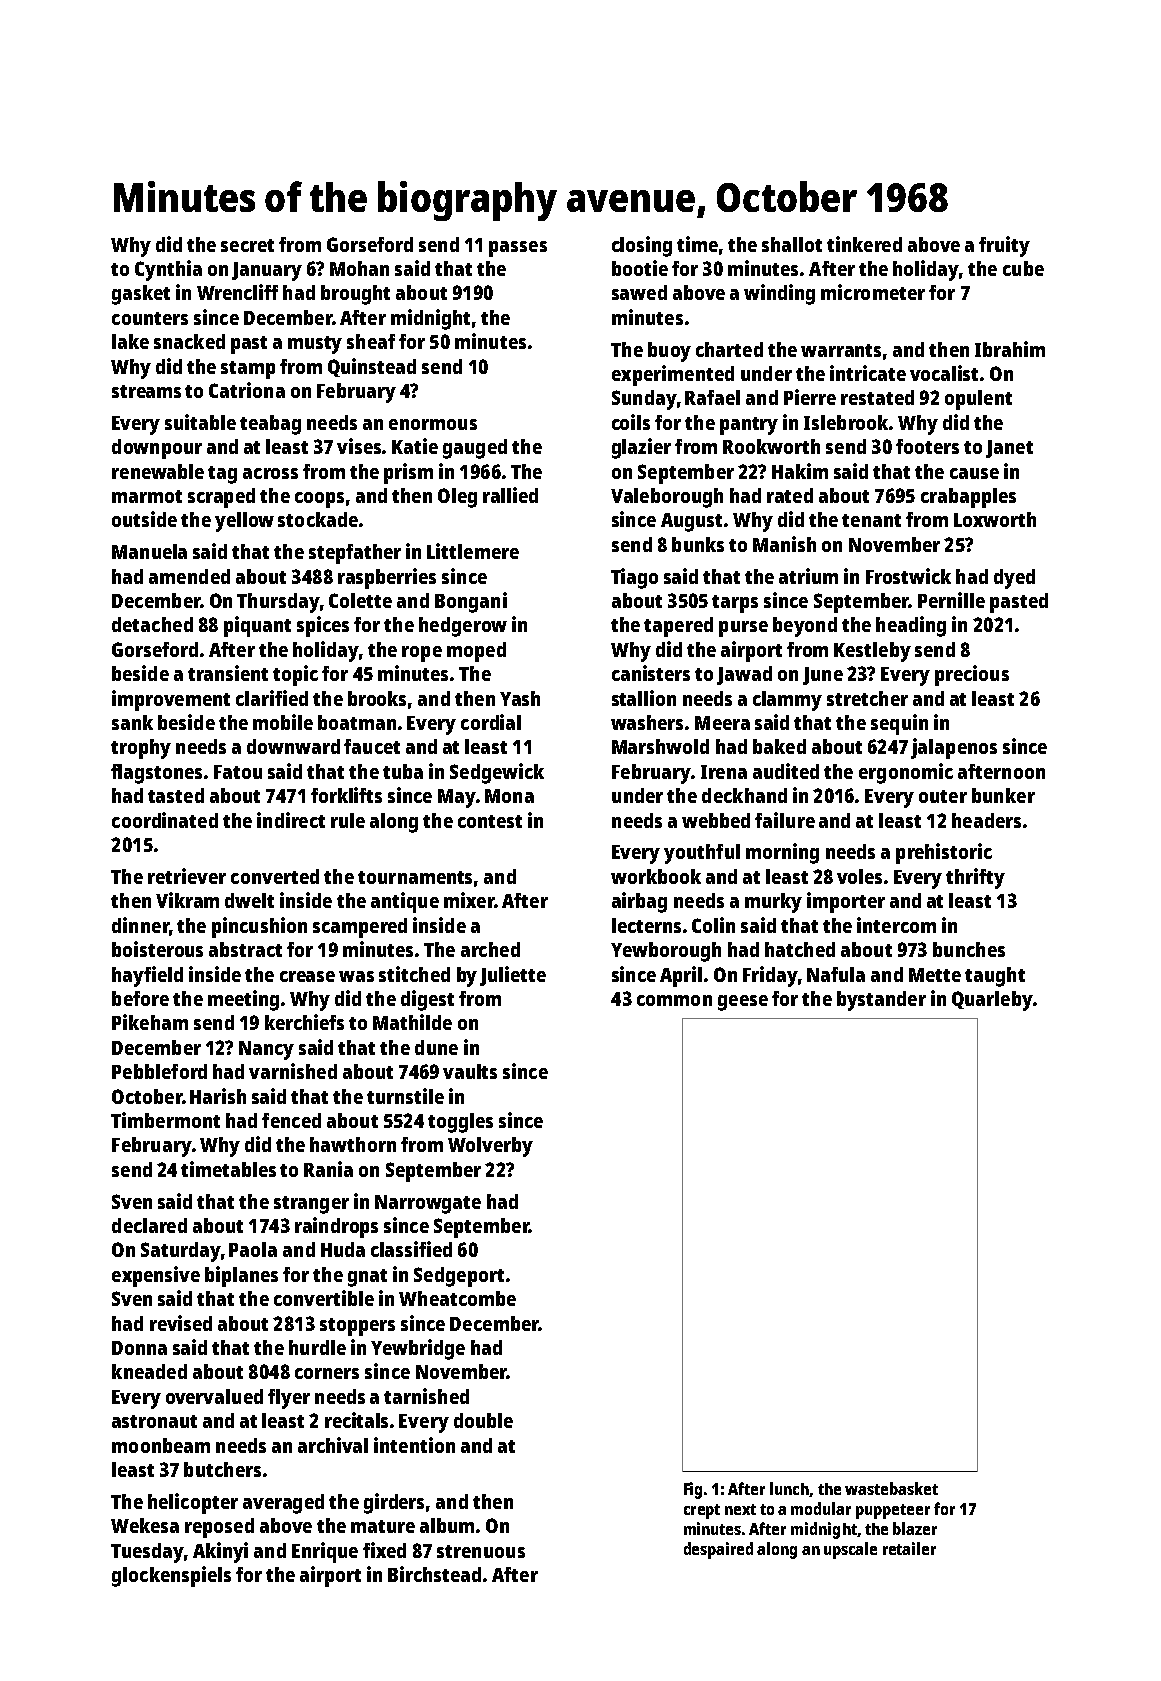  I want to click on stamp, so click(248, 370).
